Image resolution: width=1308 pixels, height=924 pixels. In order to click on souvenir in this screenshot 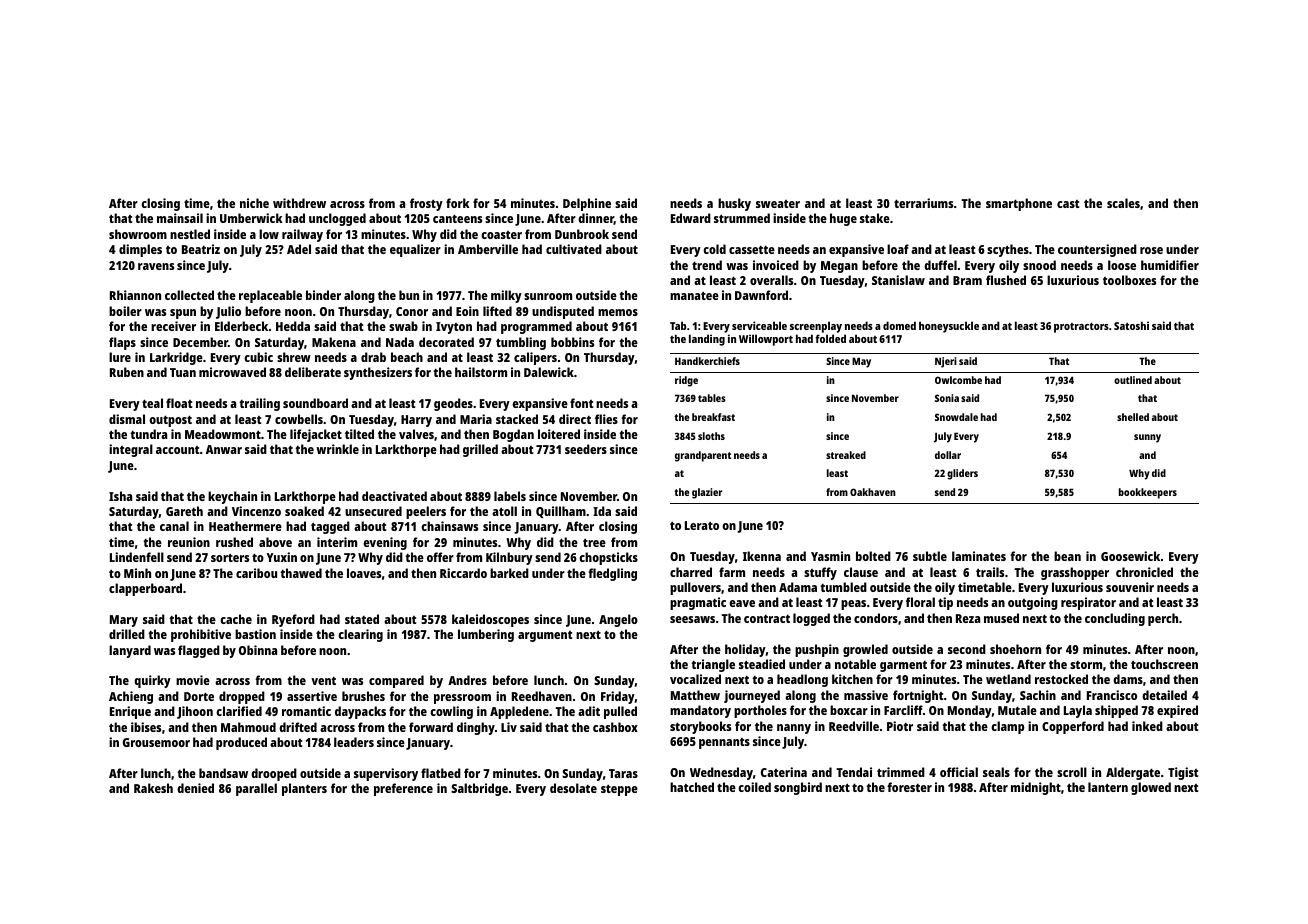, I will do `click(1130, 587)`.
